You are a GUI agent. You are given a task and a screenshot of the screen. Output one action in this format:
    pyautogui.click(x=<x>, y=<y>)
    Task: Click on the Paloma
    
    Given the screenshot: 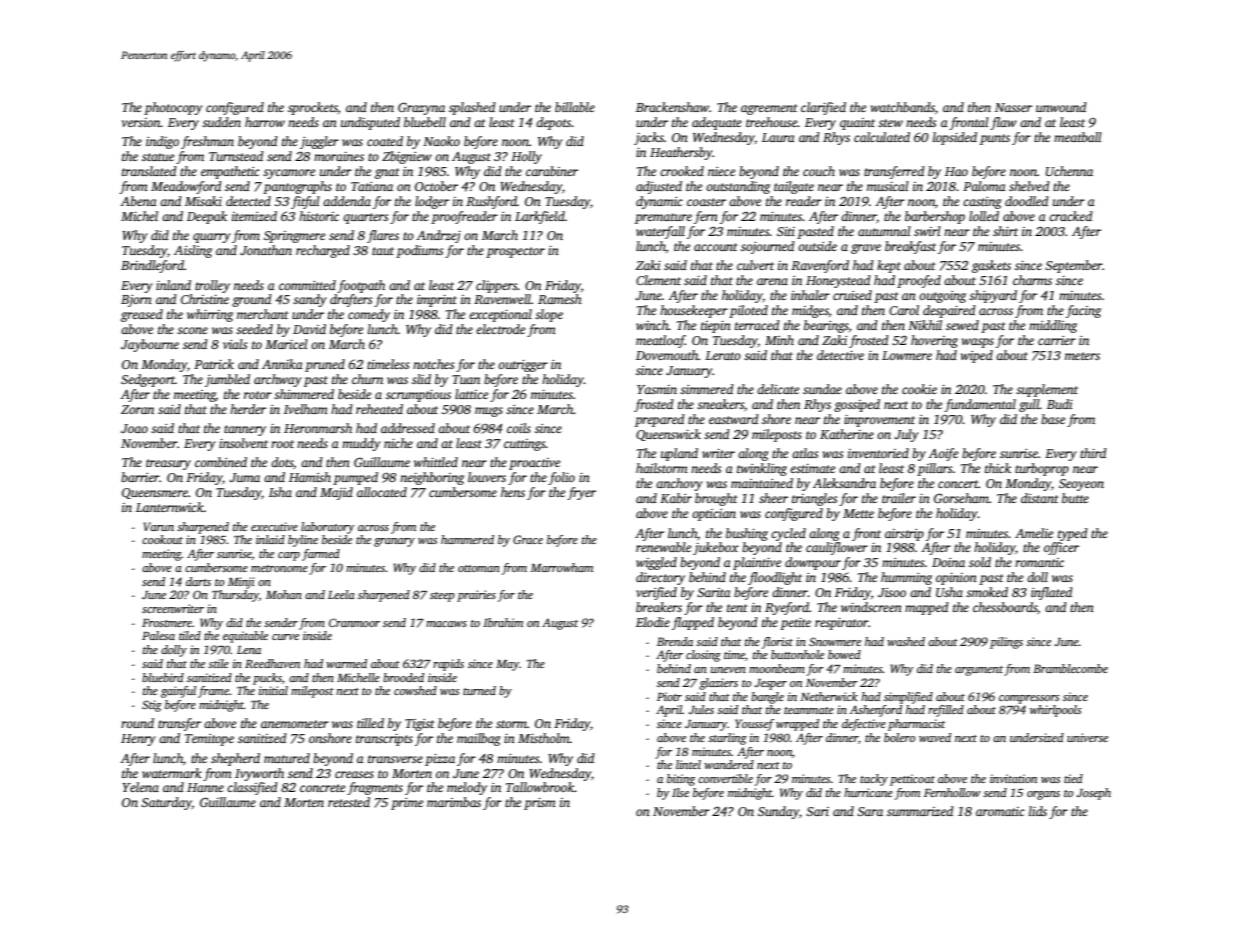 What is the action you would take?
    pyautogui.click(x=984, y=186)
